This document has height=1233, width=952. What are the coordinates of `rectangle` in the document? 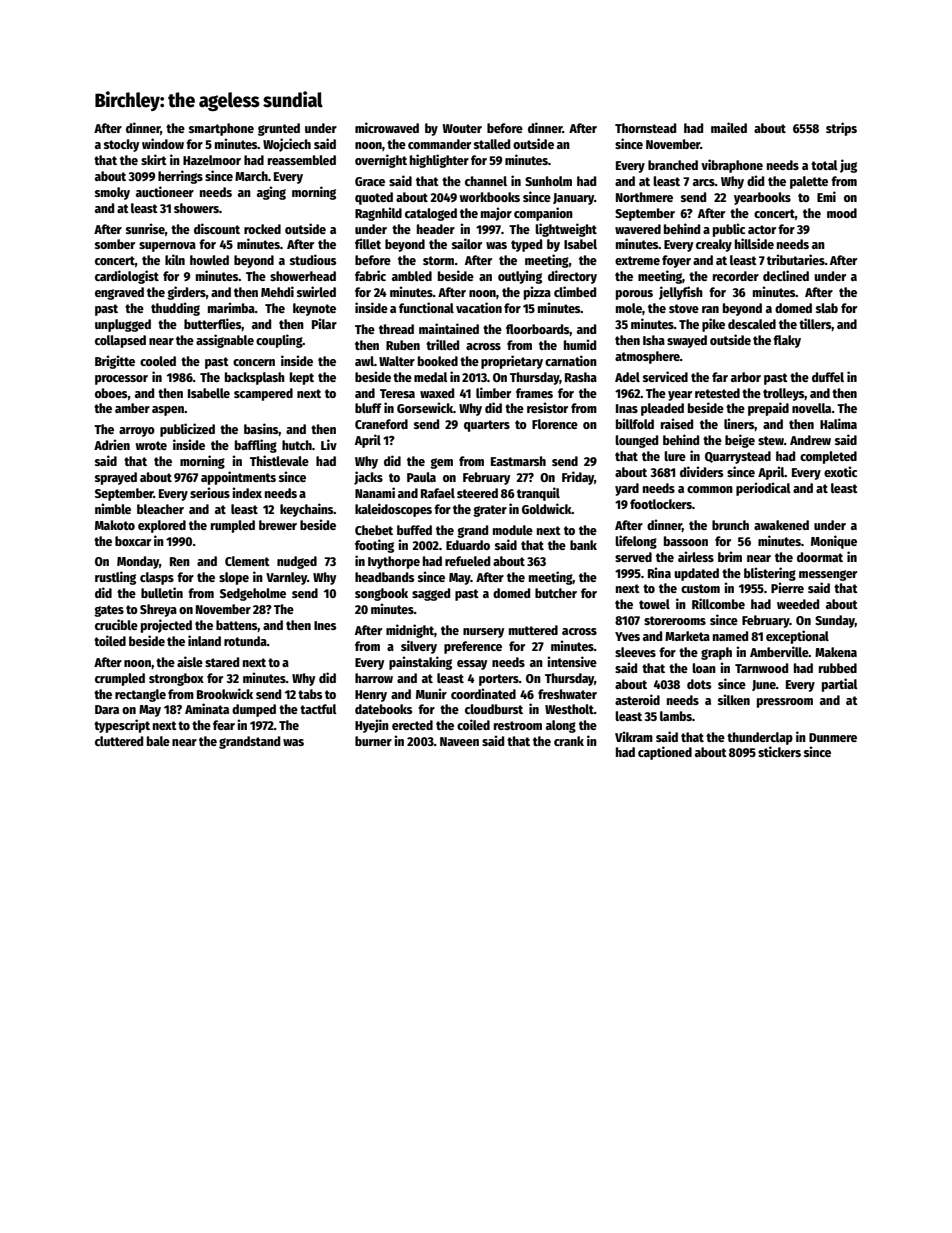 It's located at (140, 695).
